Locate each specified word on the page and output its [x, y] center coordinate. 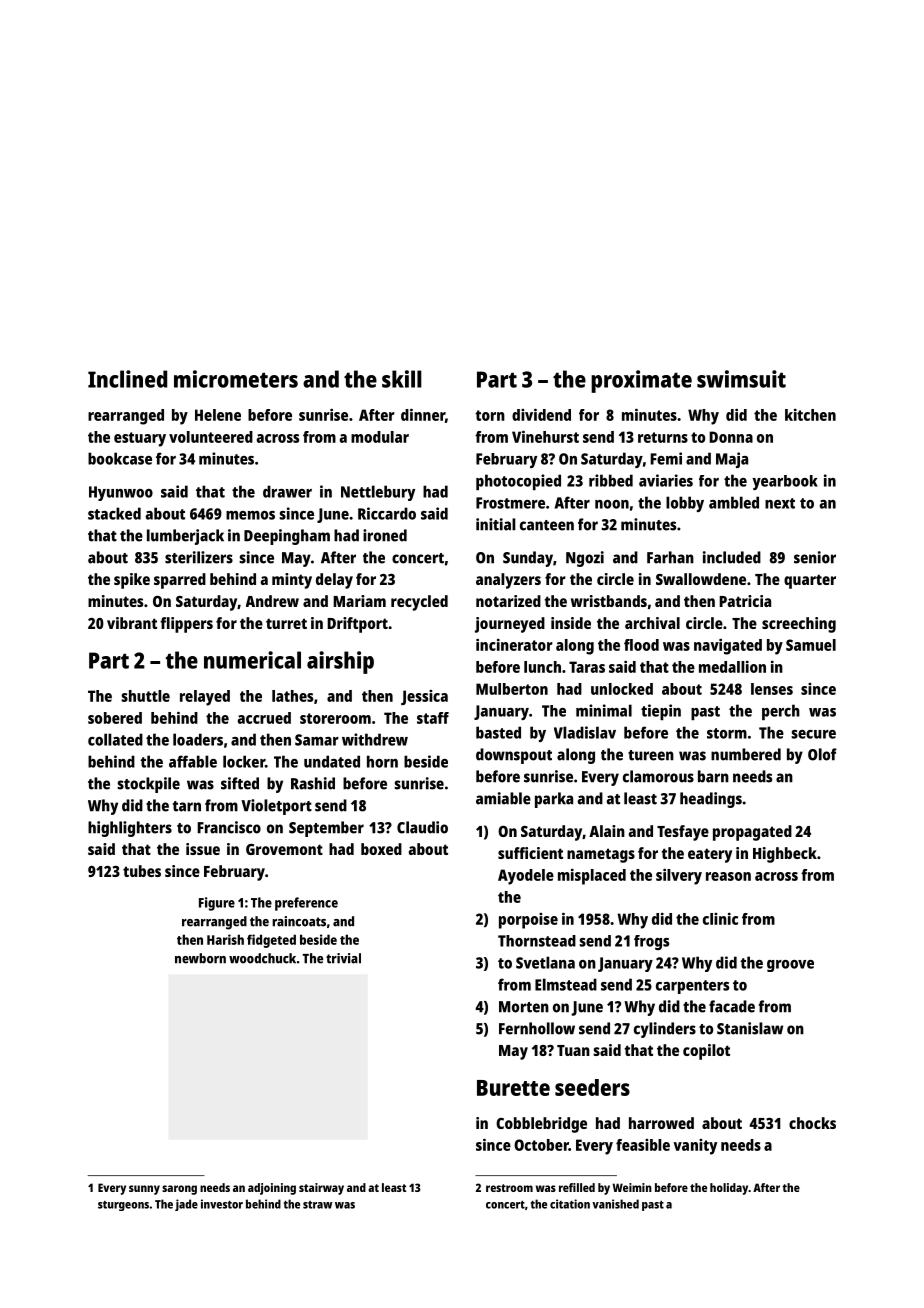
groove [790, 966]
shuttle [145, 696]
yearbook [785, 482]
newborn [200, 958]
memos [250, 515]
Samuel [811, 645]
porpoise [528, 921]
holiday [729, 1189]
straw [317, 1205]
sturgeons [123, 1206]
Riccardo [387, 513]
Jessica [424, 697]
